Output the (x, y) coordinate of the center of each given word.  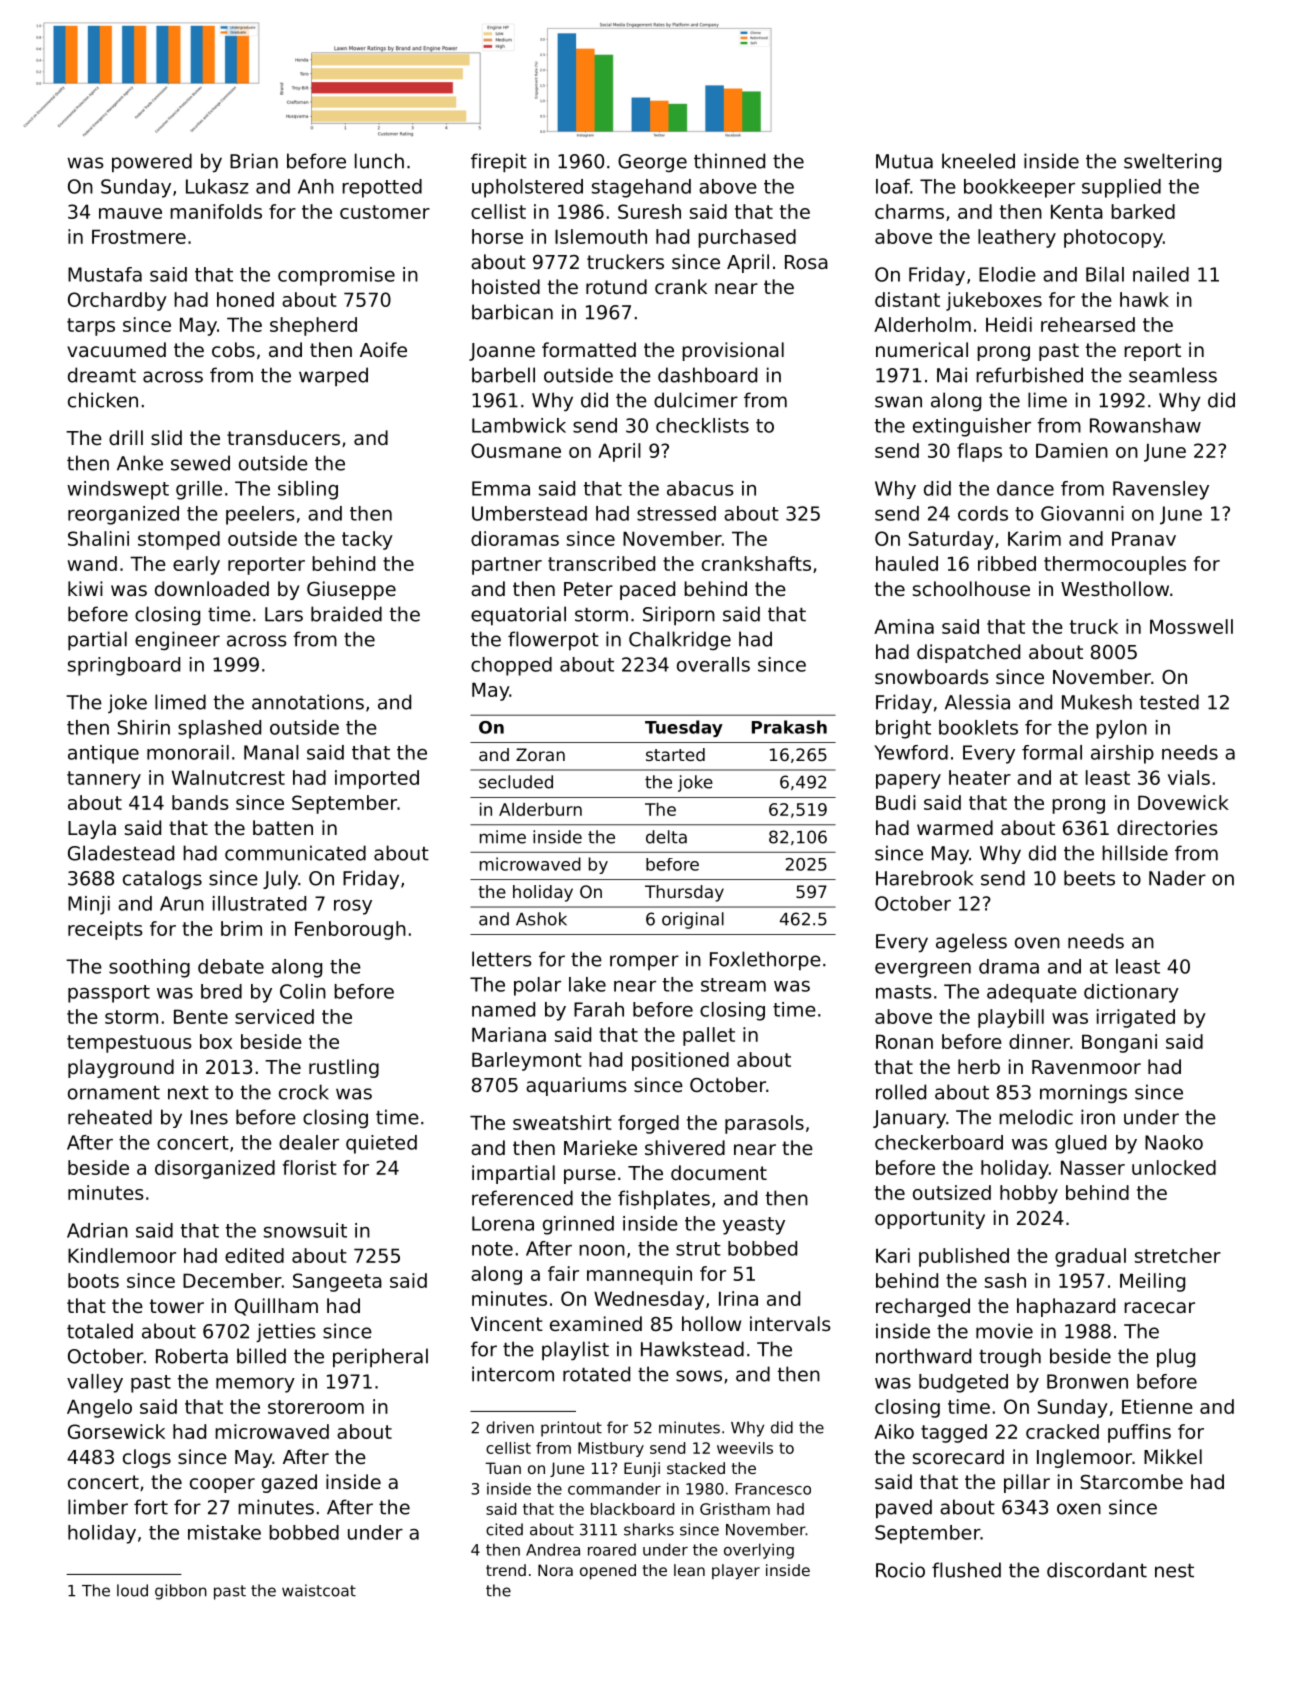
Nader (1177, 878)
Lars (284, 614)
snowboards (932, 676)
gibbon (181, 1592)
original (693, 920)
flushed (966, 1570)
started (675, 754)
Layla (92, 829)
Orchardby (117, 301)
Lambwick (519, 425)
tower (177, 1306)
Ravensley (1161, 490)
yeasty (754, 1226)
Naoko (1174, 1142)
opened (608, 1571)
